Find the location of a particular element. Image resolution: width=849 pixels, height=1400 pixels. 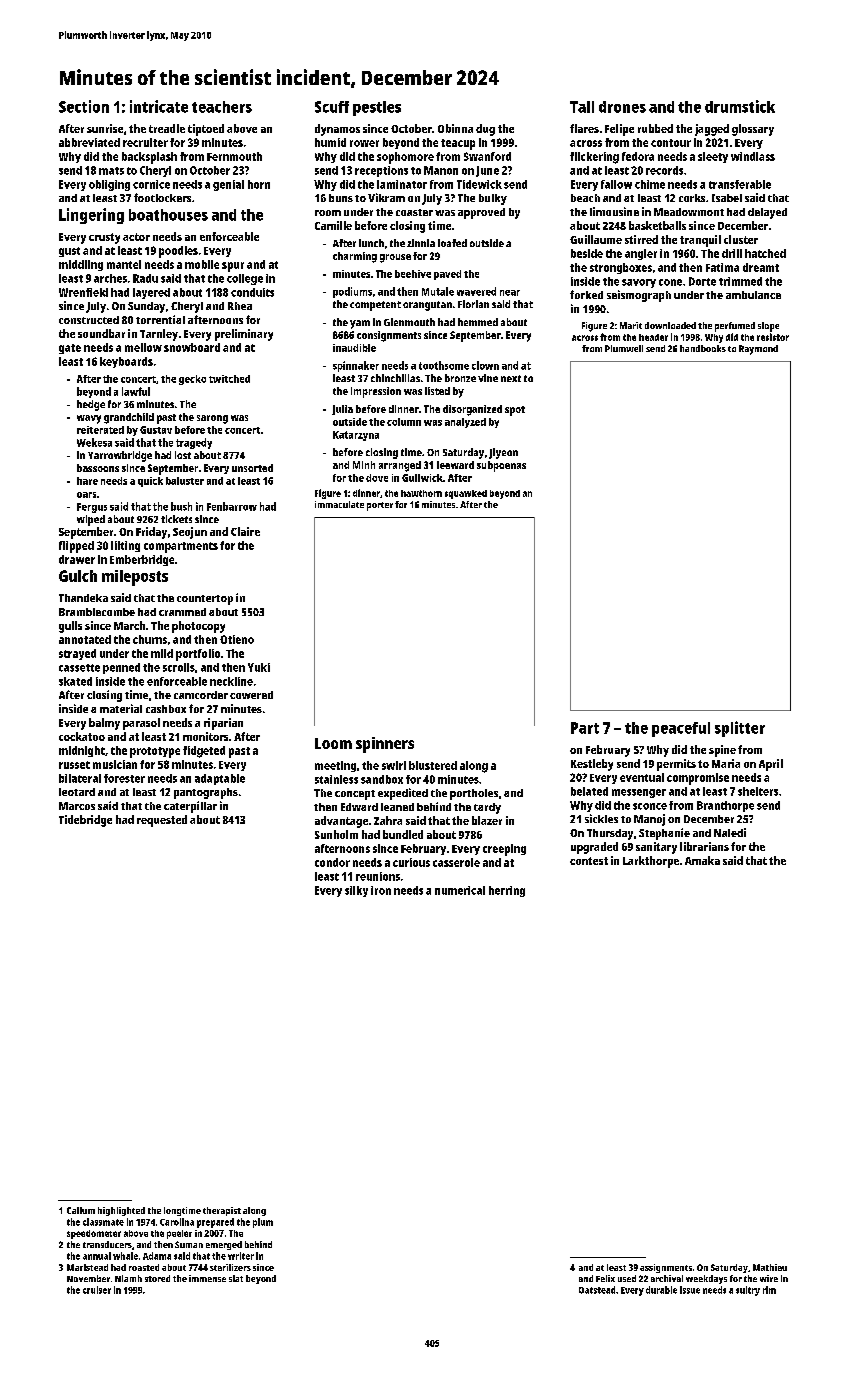

cornice is located at coordinates (151, 184).
